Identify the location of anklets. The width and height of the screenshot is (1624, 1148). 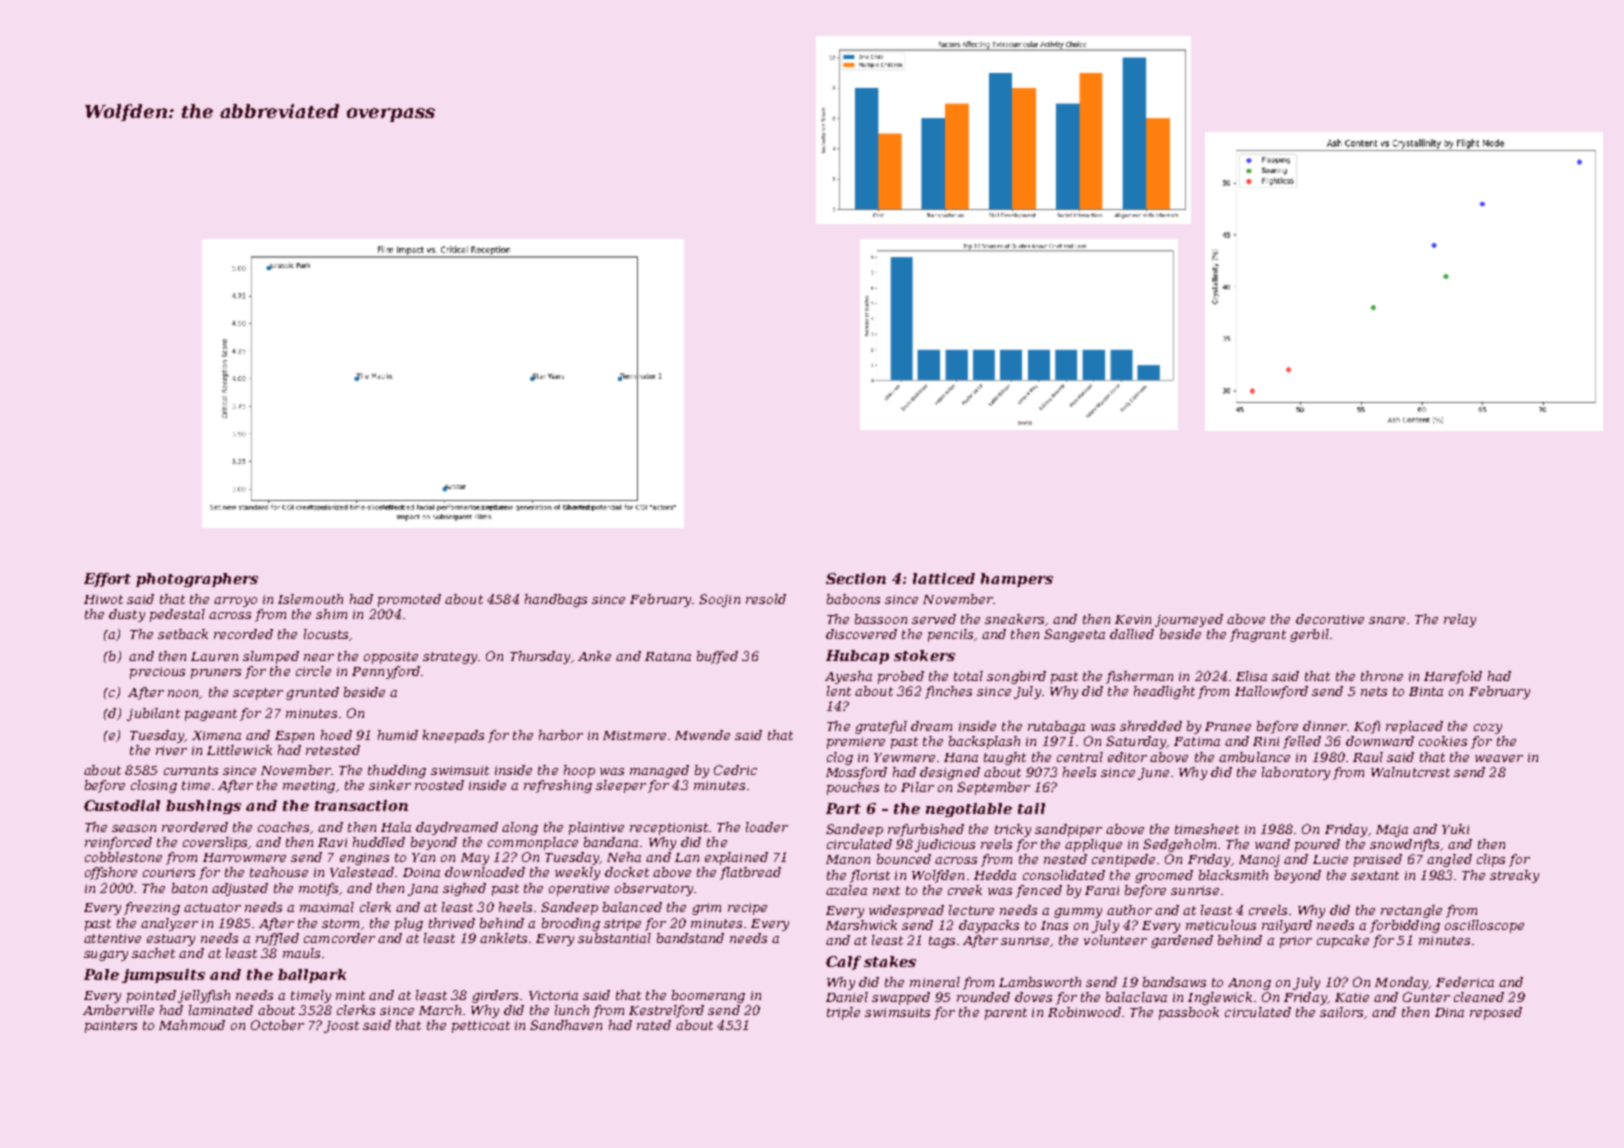
(503, 938).
